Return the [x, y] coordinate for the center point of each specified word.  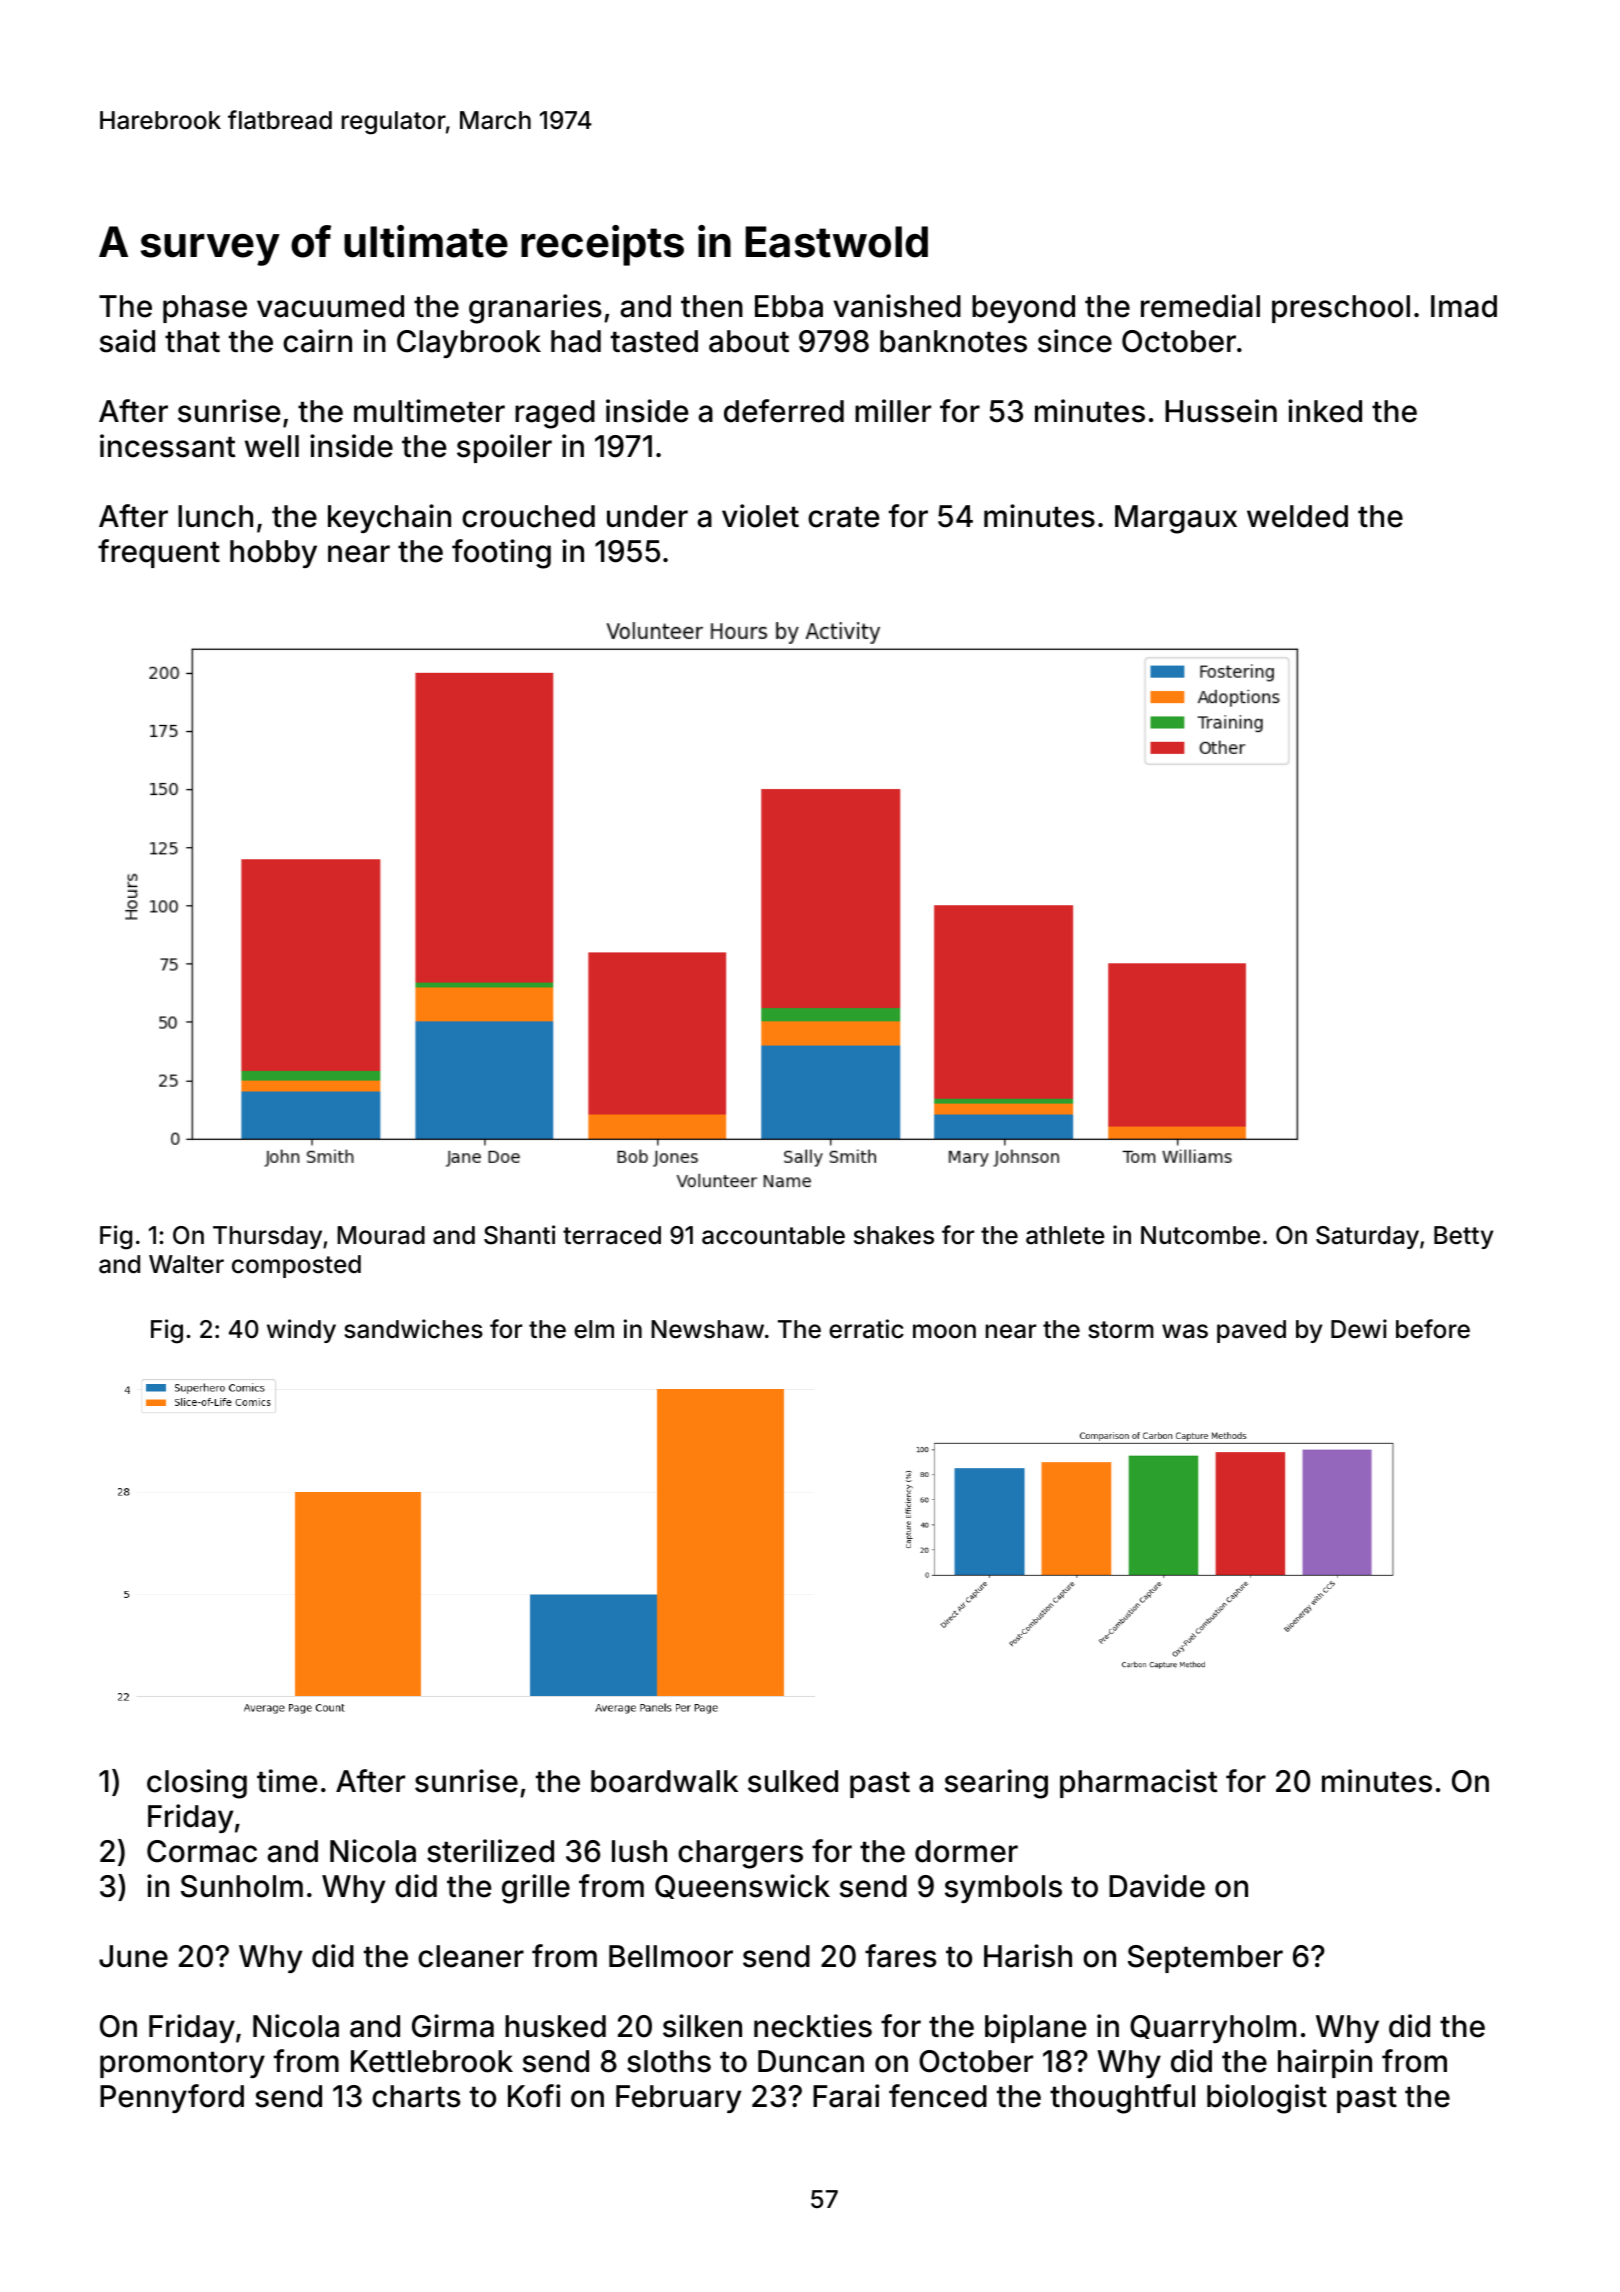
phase [205, 309]
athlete [1065, 1235]
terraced [612, 1235]
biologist [1267, 2099]
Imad [1464, 306]
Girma [453, 2026]
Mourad [381, 1235]
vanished [897, 306]
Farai [846, 2096]
